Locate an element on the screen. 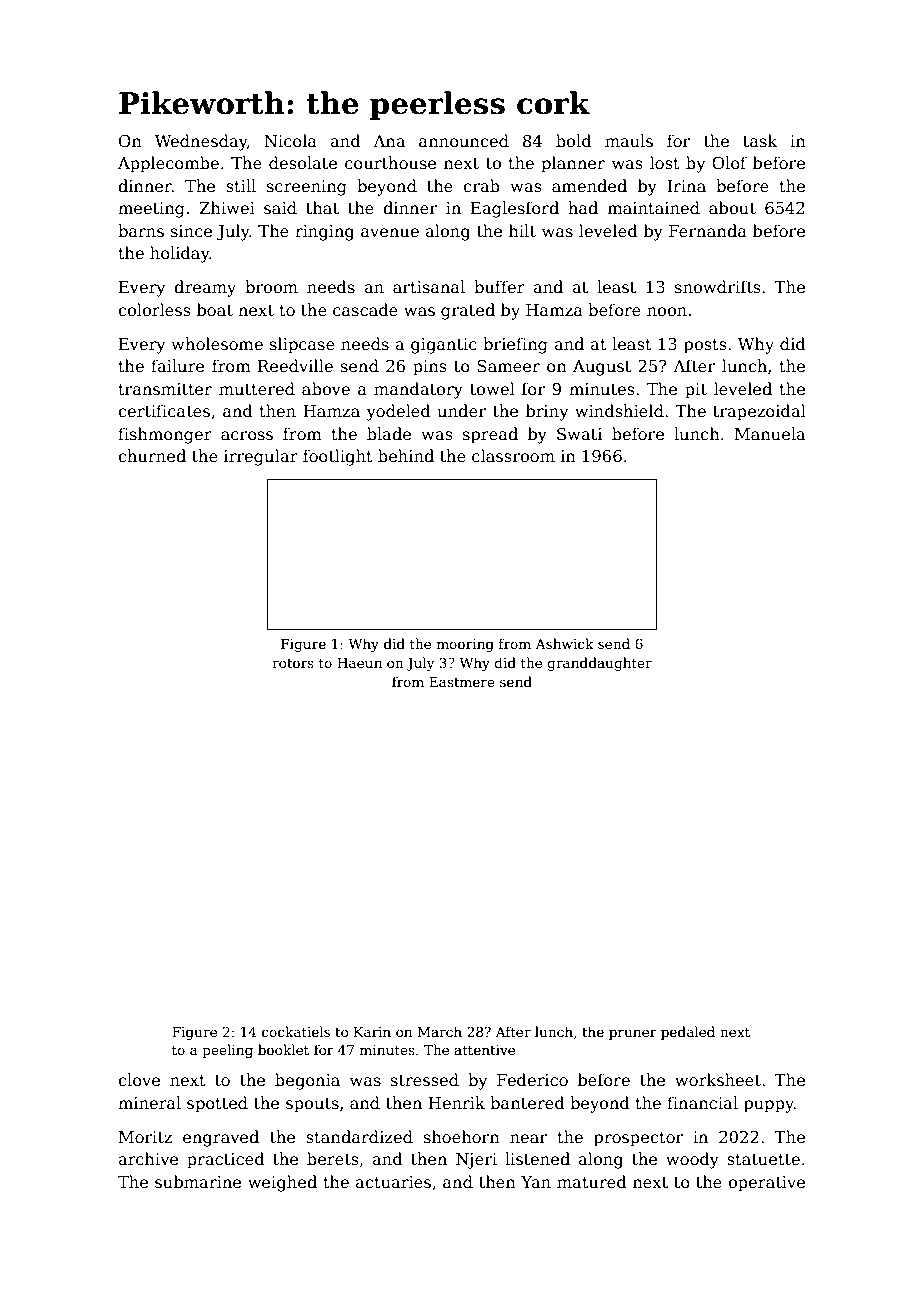 The image size is (924, 1308). cockatiels is located at coordinates (296, 1031).
